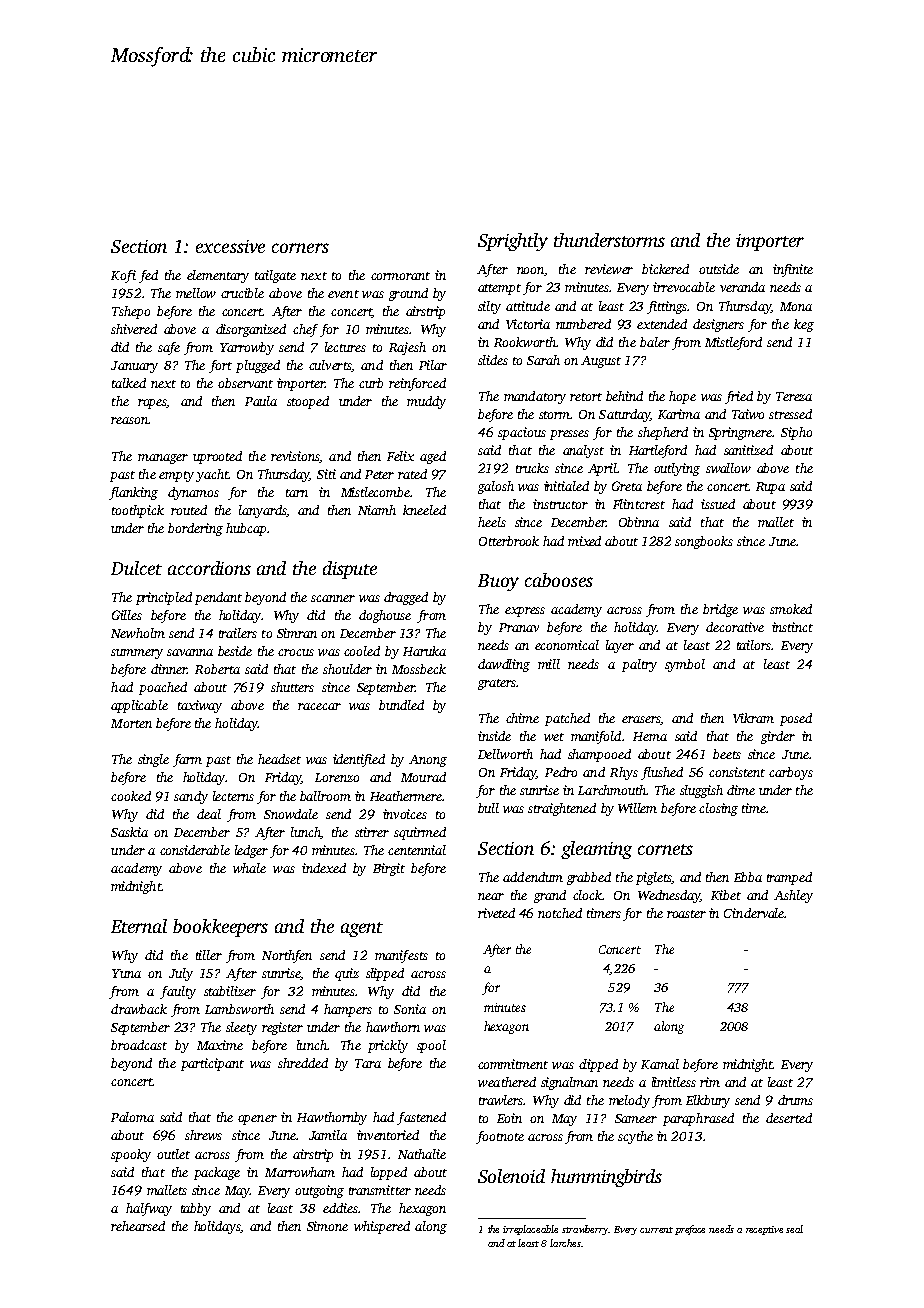  What do you see at coordinates (126, 973) in the page?
I see `Yuna` at bounding box center [126, 973].
